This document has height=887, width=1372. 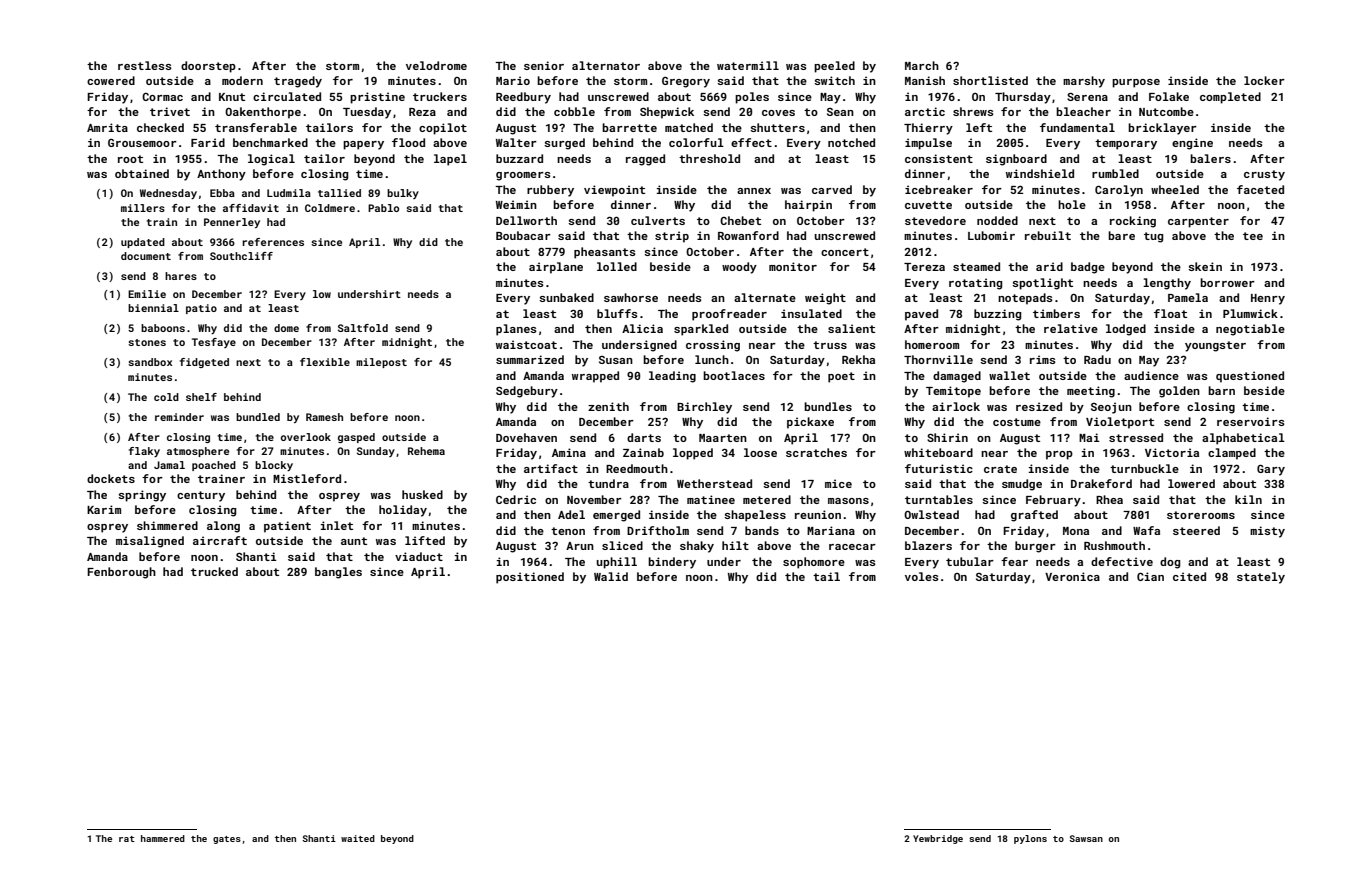 What do you see at coordinates (338, 573) in the document?
I see `bangles` at bounding box center [338, 573].
